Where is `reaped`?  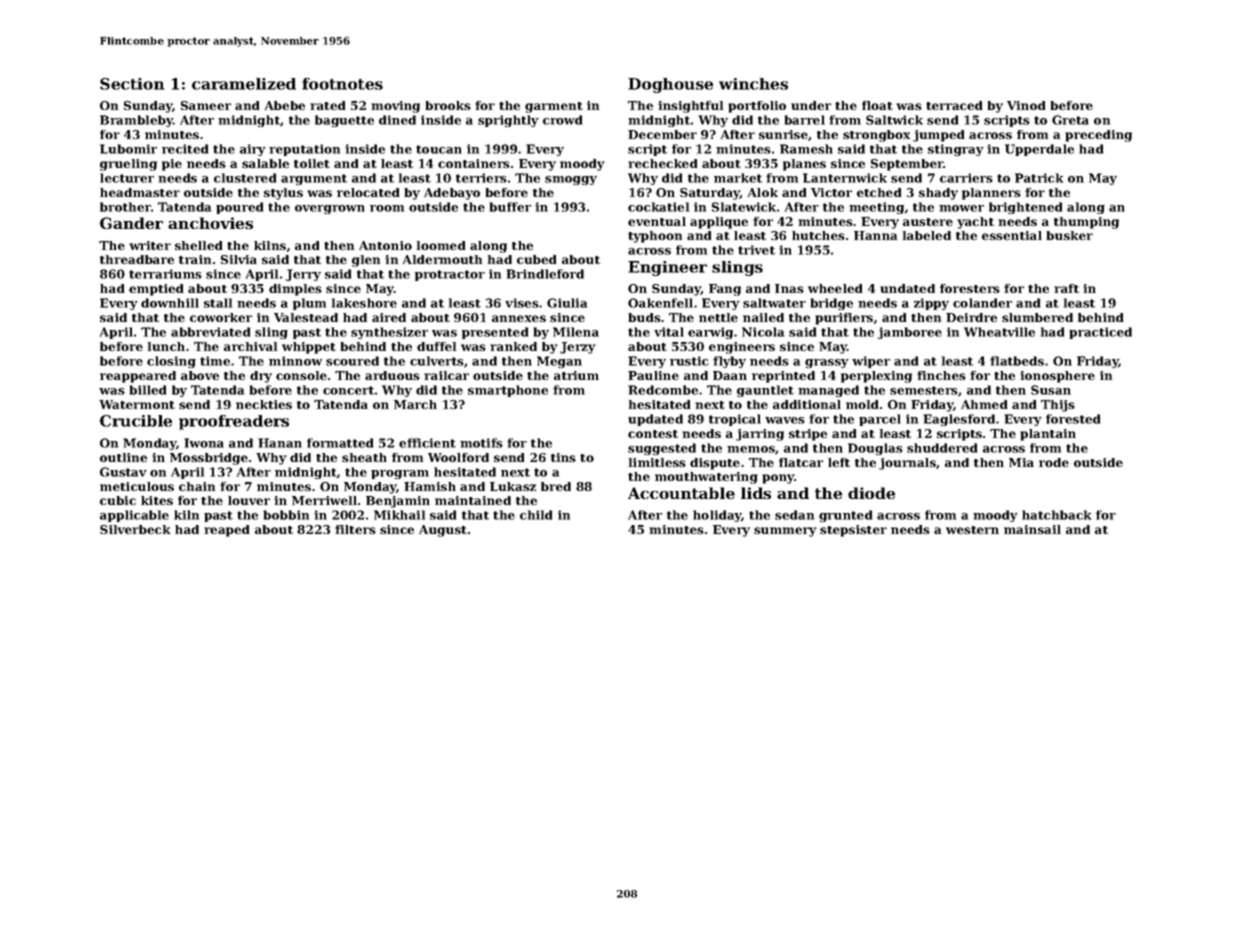
reaped is located at coordinates (227, 531).
